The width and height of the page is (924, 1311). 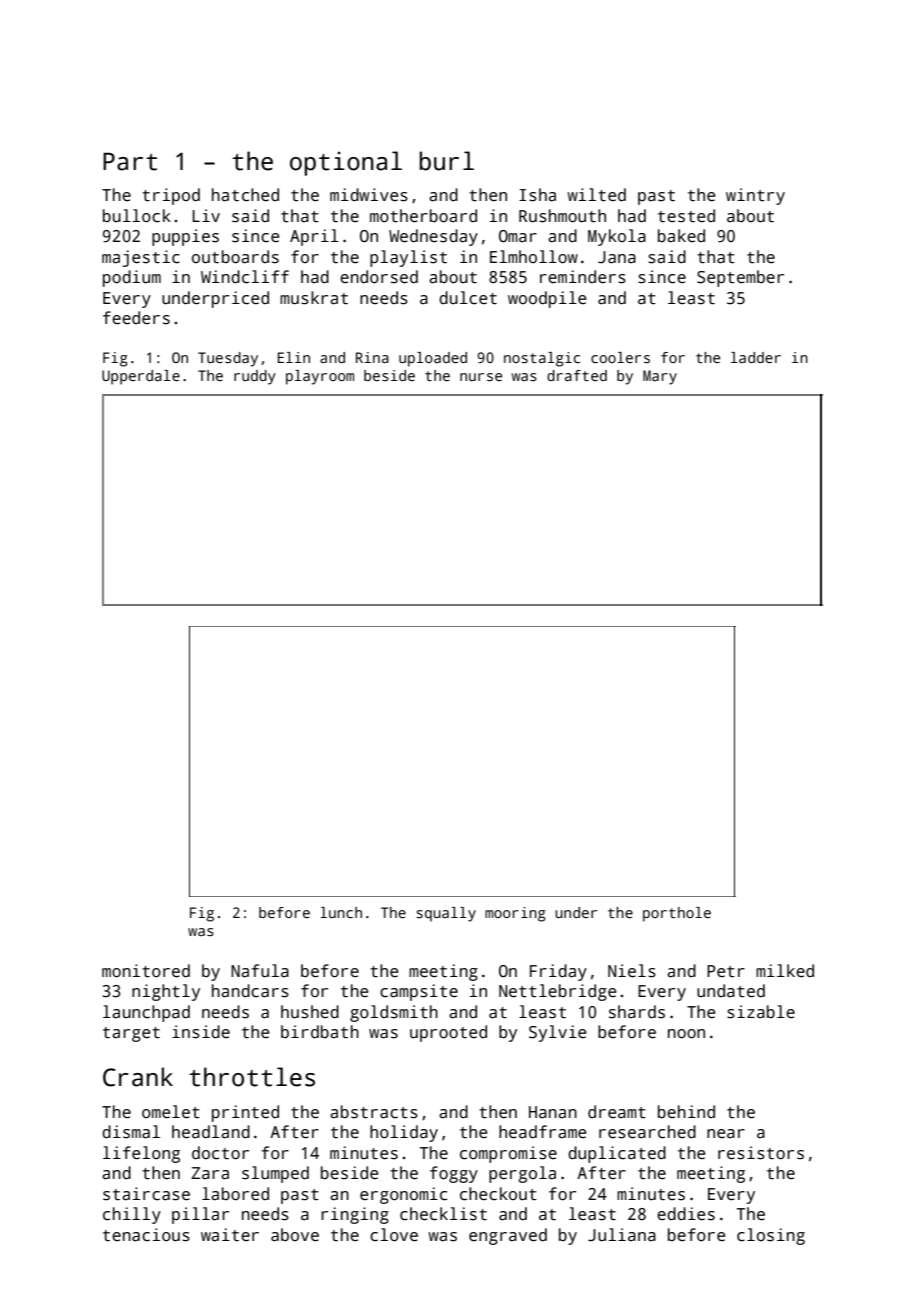 I want to click on closing, so click(x=771, y=1236).
